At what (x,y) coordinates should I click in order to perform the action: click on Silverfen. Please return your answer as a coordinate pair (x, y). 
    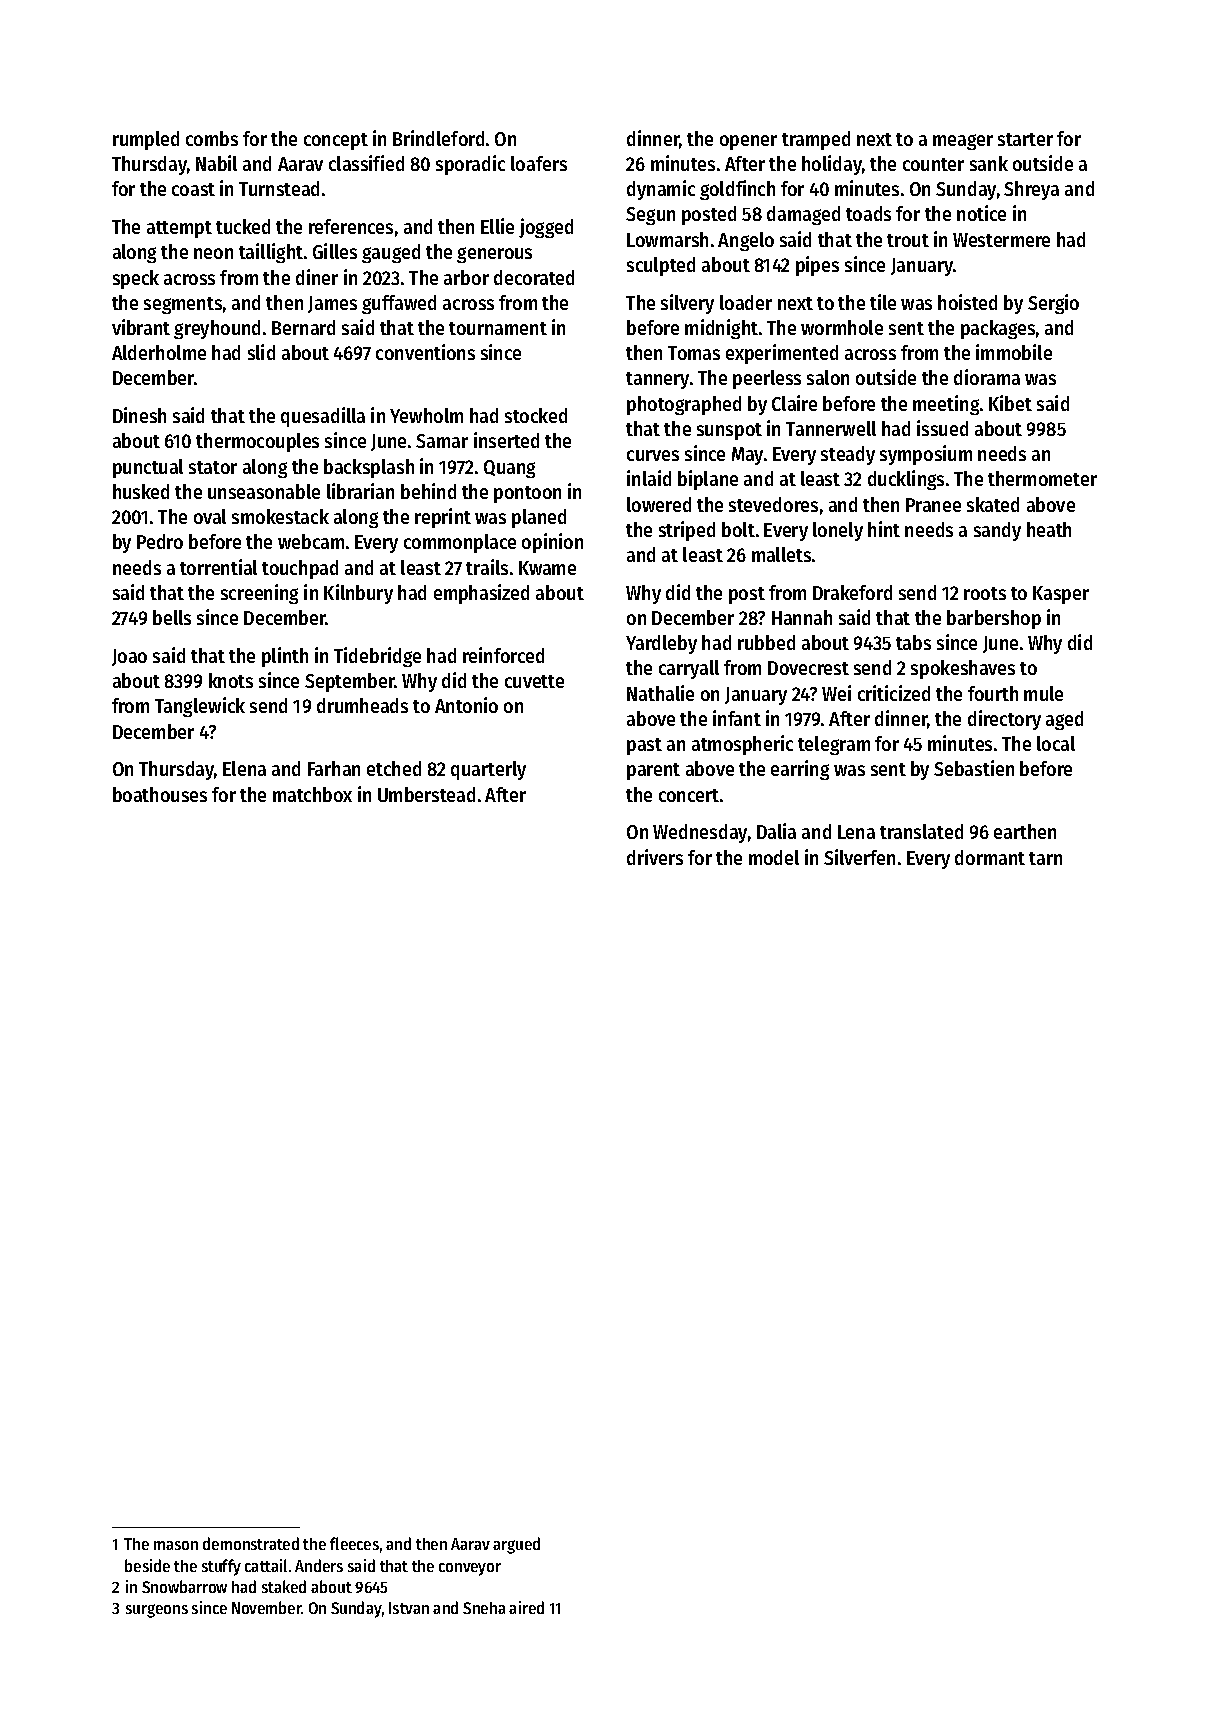
    Looking at the image, I should click on (859, 857).
